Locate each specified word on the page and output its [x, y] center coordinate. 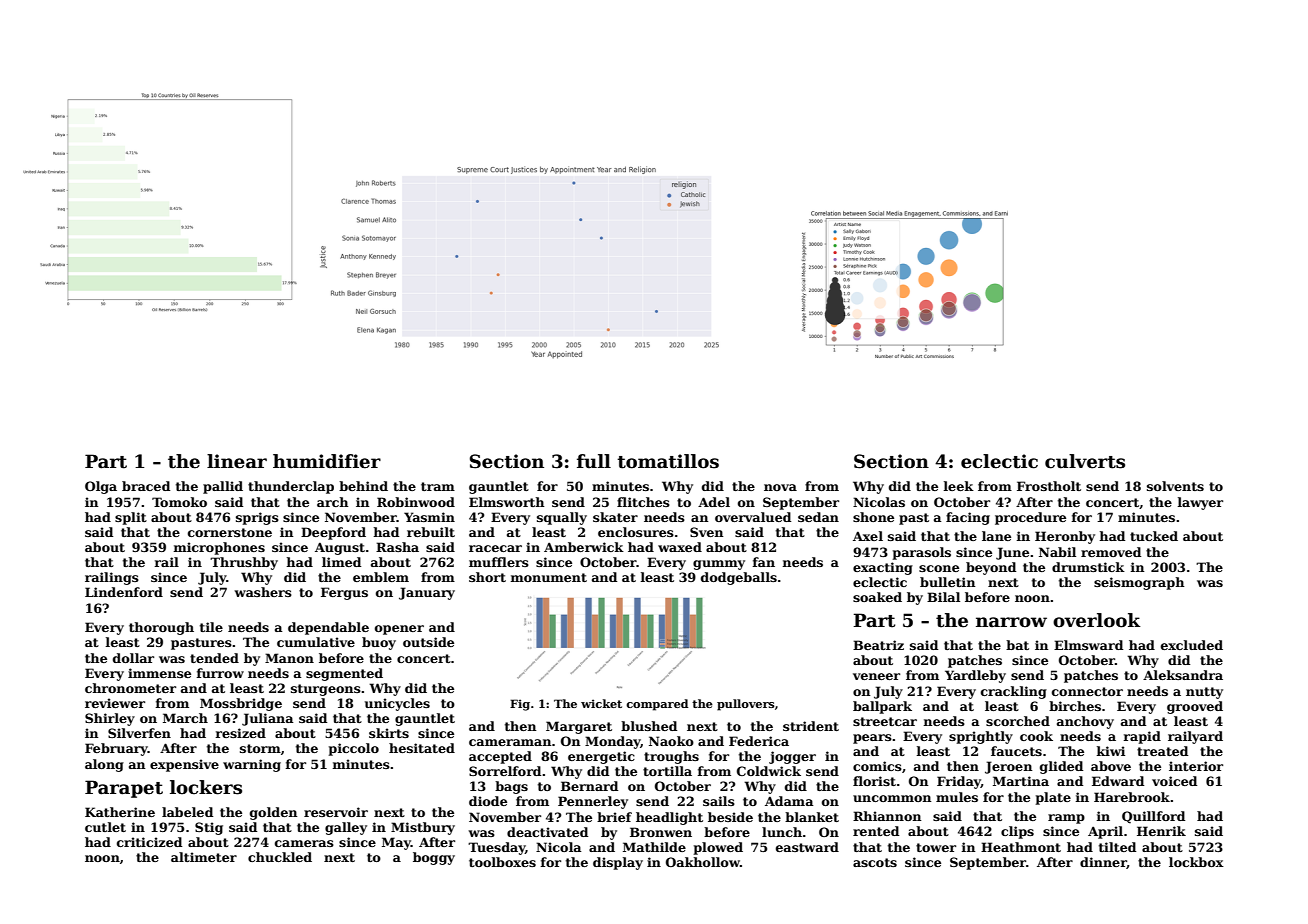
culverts [1085, 461]
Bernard [589, 786]
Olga [101, 487]
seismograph [1139, 583]
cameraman [510, 742]
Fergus [344, 593]
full [594, 461]
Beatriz [878, 645]
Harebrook [1132, 797]
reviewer [115, 703]
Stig [209, 828]
